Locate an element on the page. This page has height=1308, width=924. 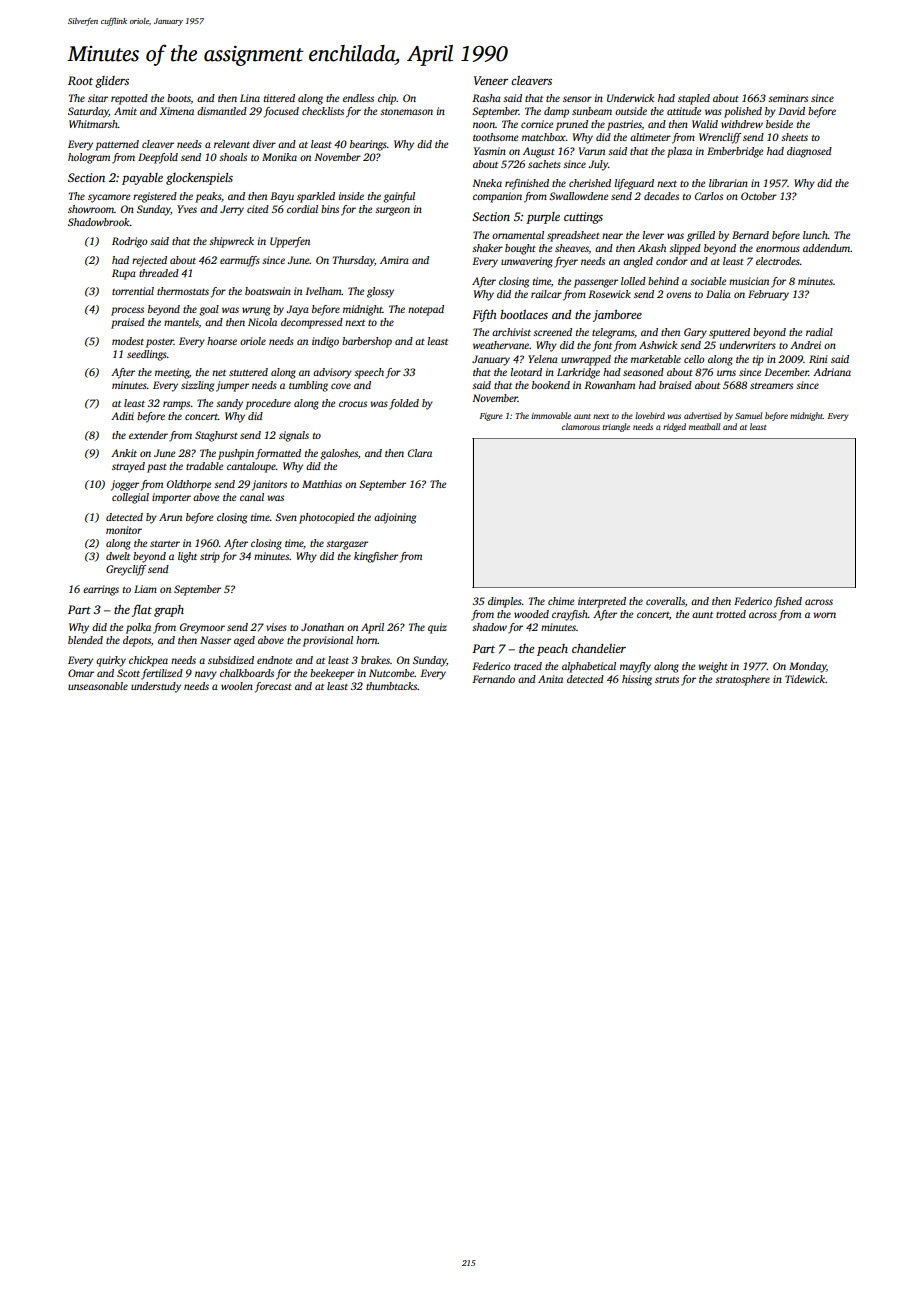
unseasonable is located at coordinates (98, 686).
